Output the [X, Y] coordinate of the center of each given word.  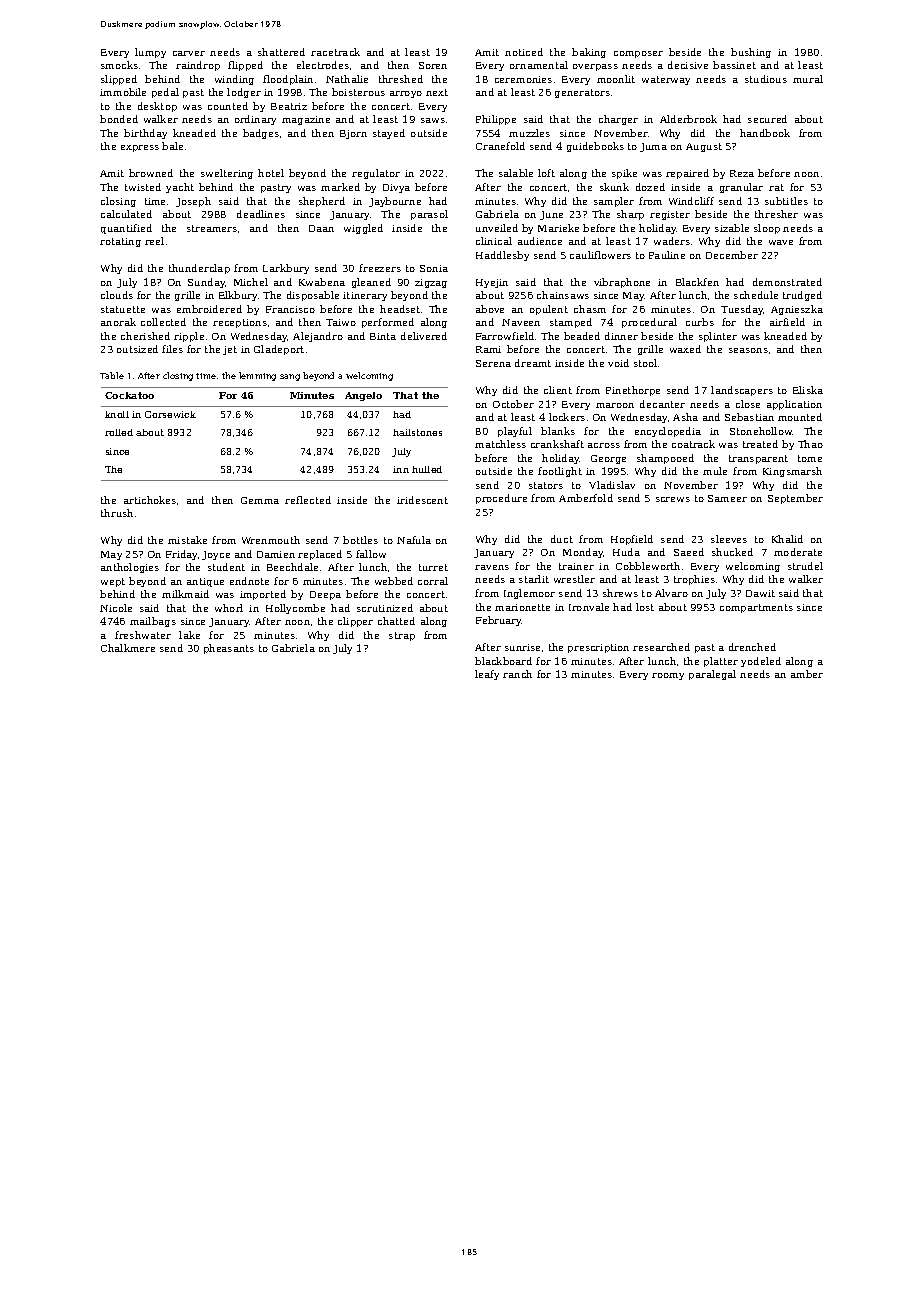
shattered [281, 52]
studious [766, 79]
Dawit [760, 593]
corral [433, 581]
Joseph [193, 202]
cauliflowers [600, 255]
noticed [524, 52]
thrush [117, 513]
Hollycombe [295, 609]
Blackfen [697, 282]
